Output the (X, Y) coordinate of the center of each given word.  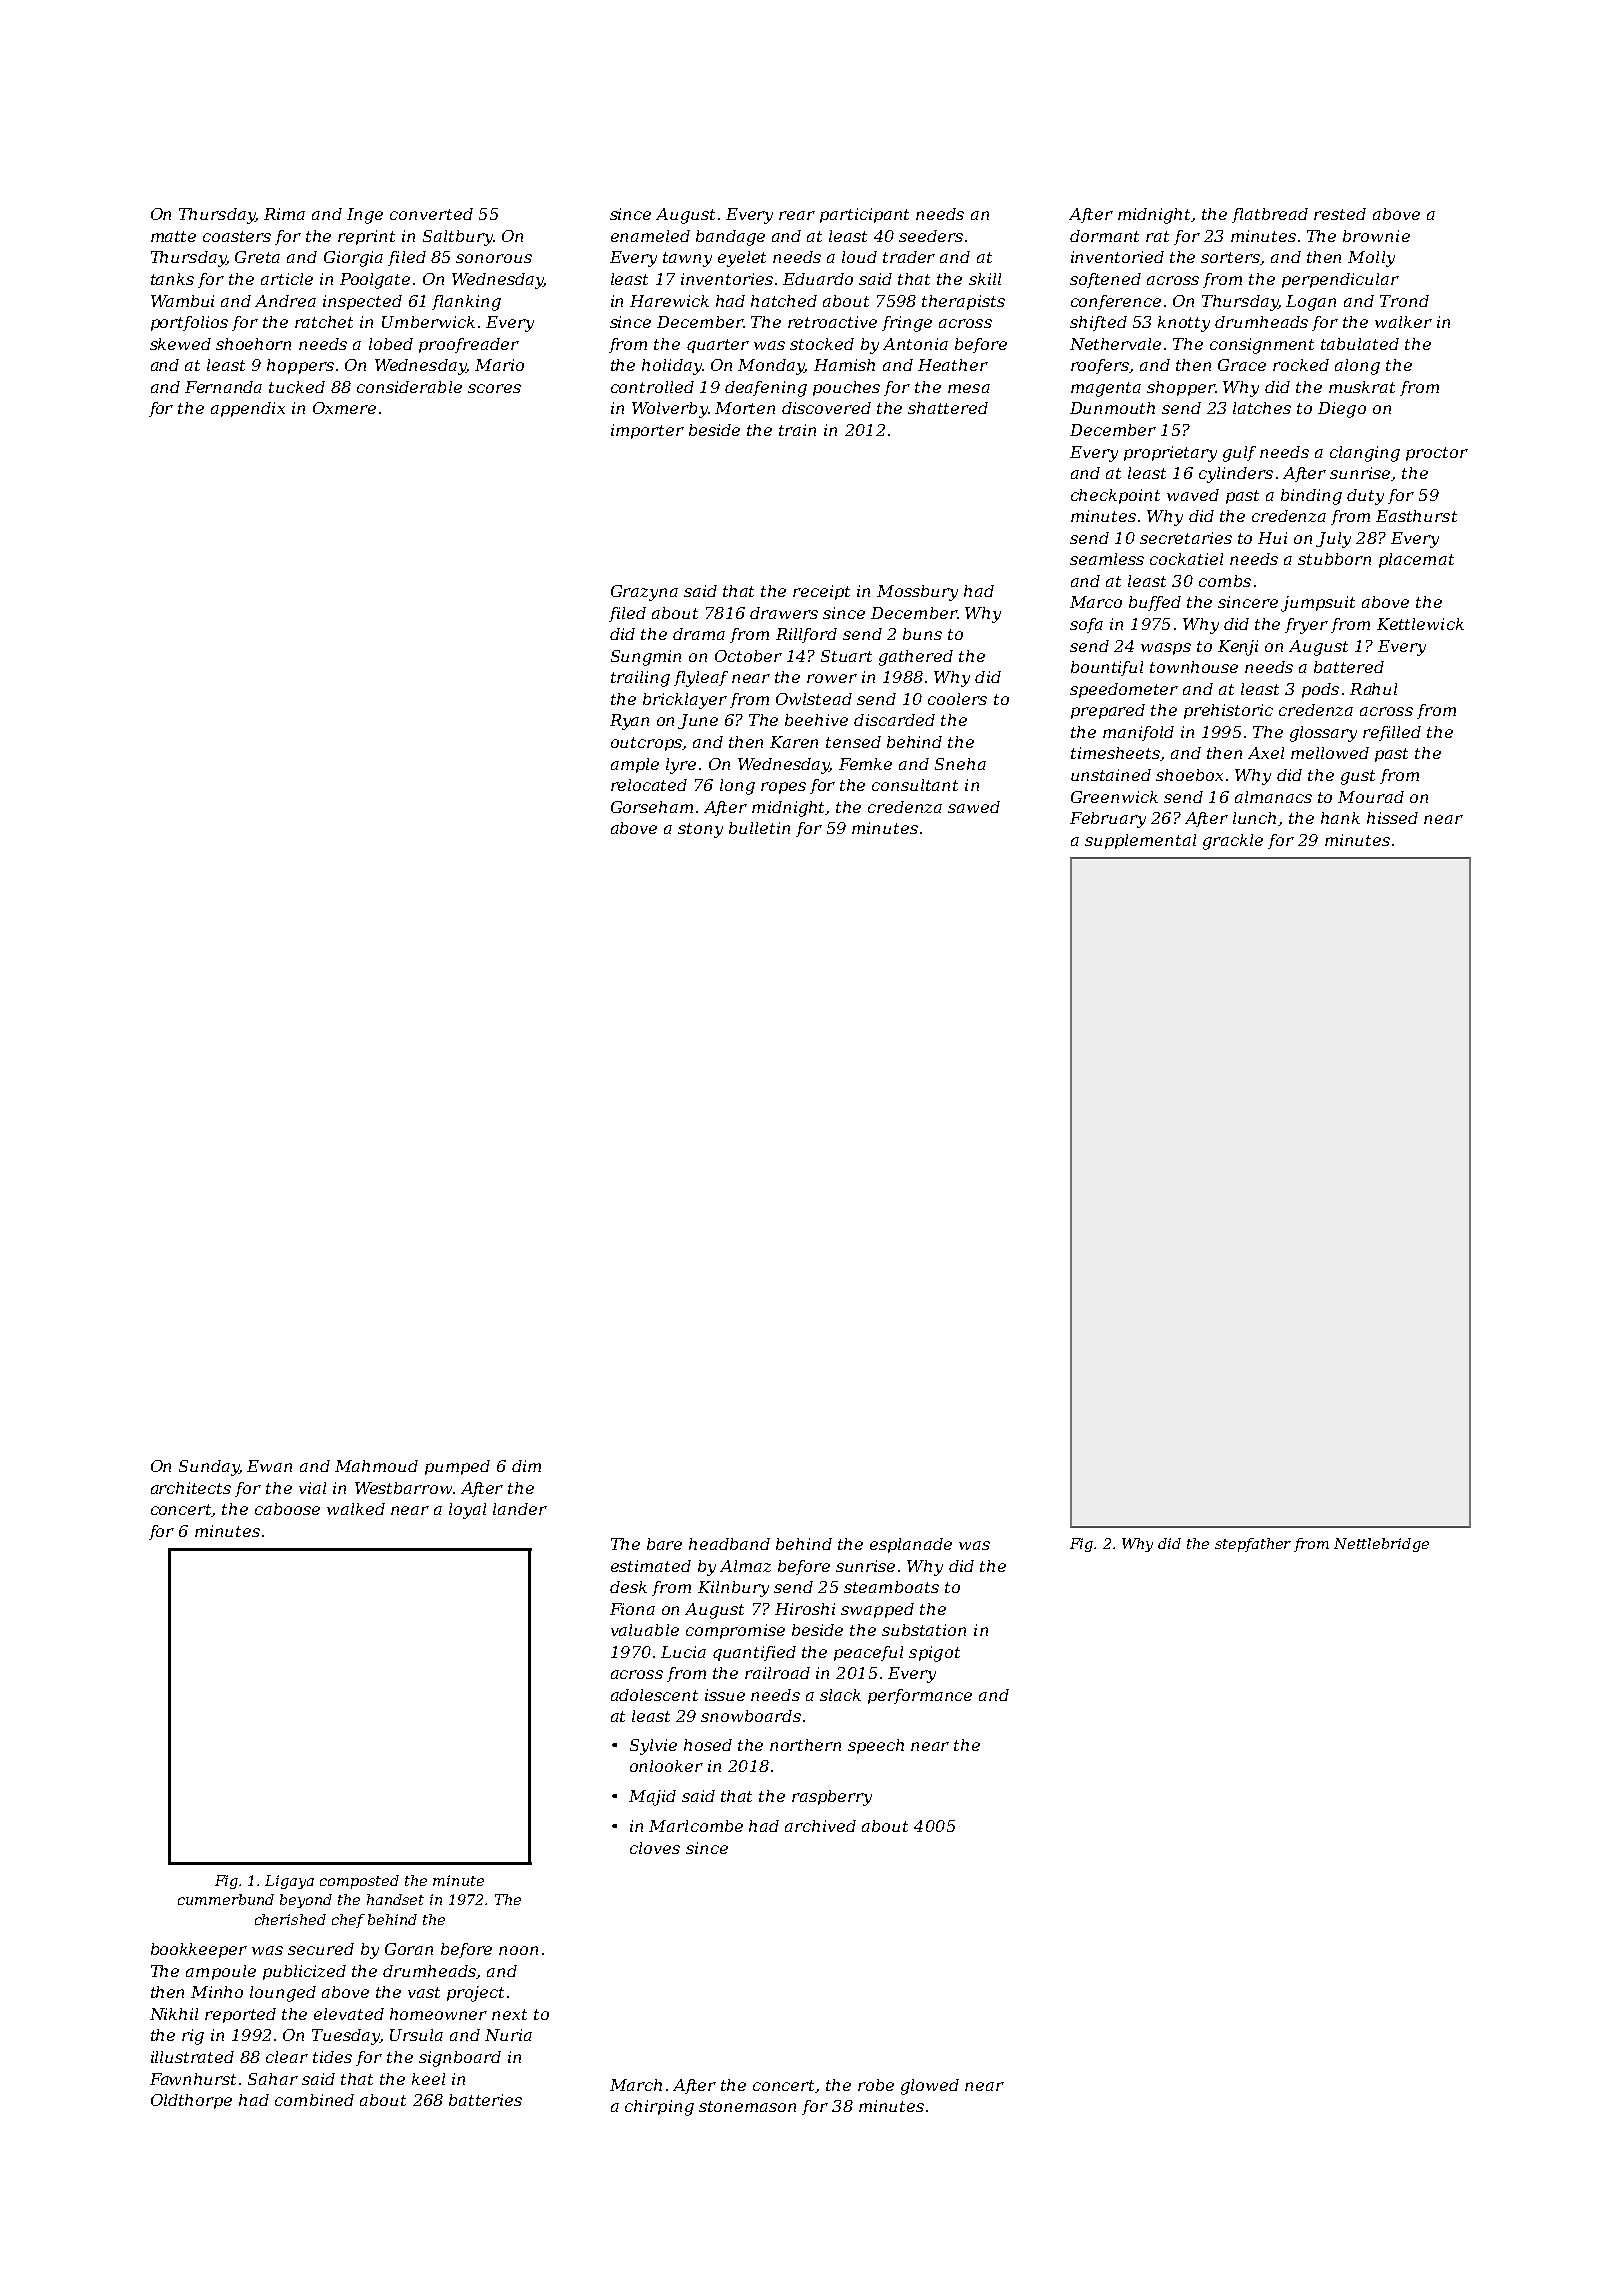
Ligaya (289, 1882)
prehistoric (1228, 711)
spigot (934, 1654)
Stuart (846, 656)
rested (1340, 214)
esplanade (911, 1545)
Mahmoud (376, 1466)
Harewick (669, 301)
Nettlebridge (1381, 1545)
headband (729, 1544)
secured (321, 1949)
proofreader (469, 345)
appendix (248, 409)
